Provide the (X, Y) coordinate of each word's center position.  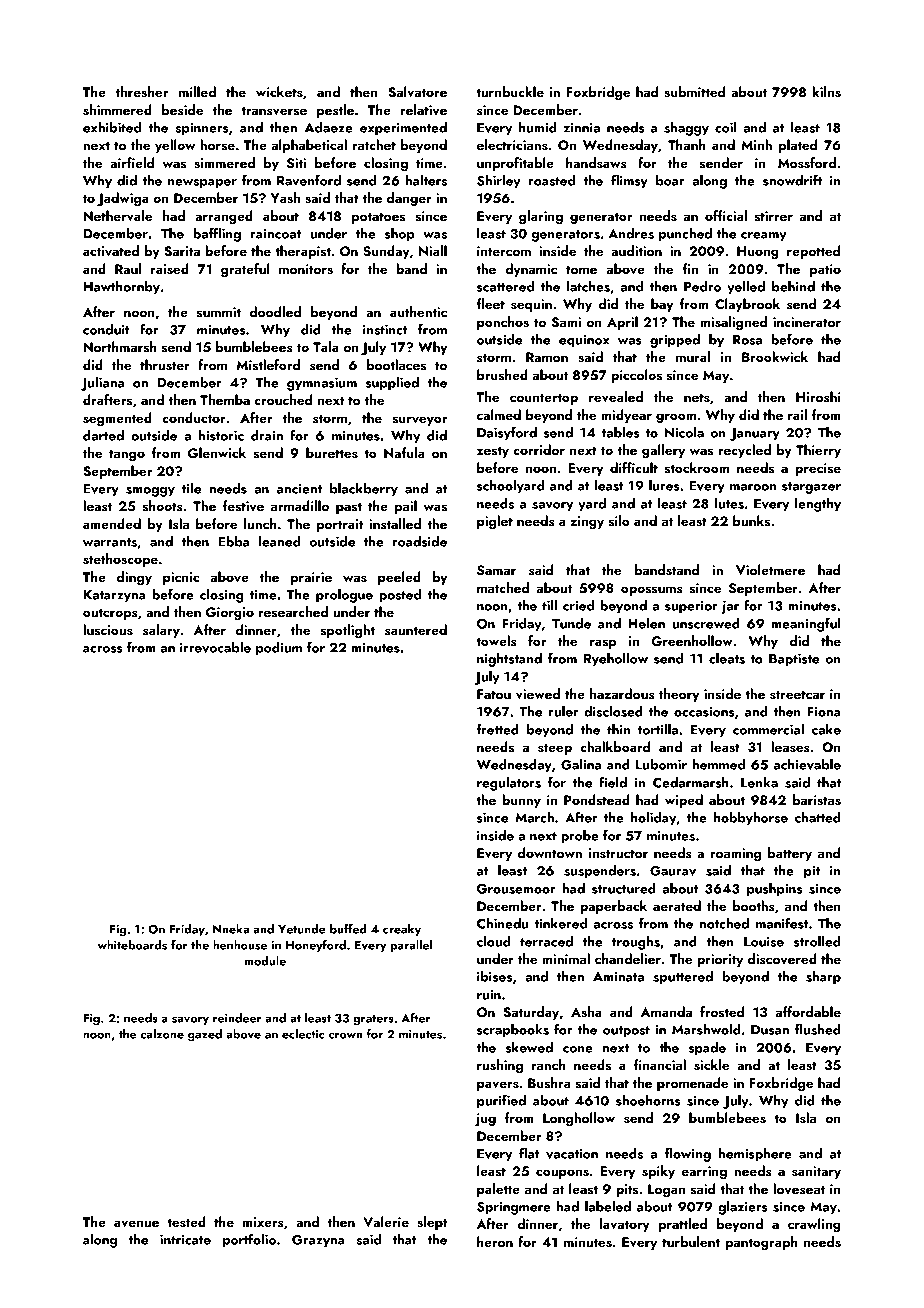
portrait (340, 525)
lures (664, 485)
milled (197, 91)
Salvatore (417, 92)
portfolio (249, 1240)
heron (495, 1241)
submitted (695, 92)
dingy (134, 578)
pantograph (762, 1243)
